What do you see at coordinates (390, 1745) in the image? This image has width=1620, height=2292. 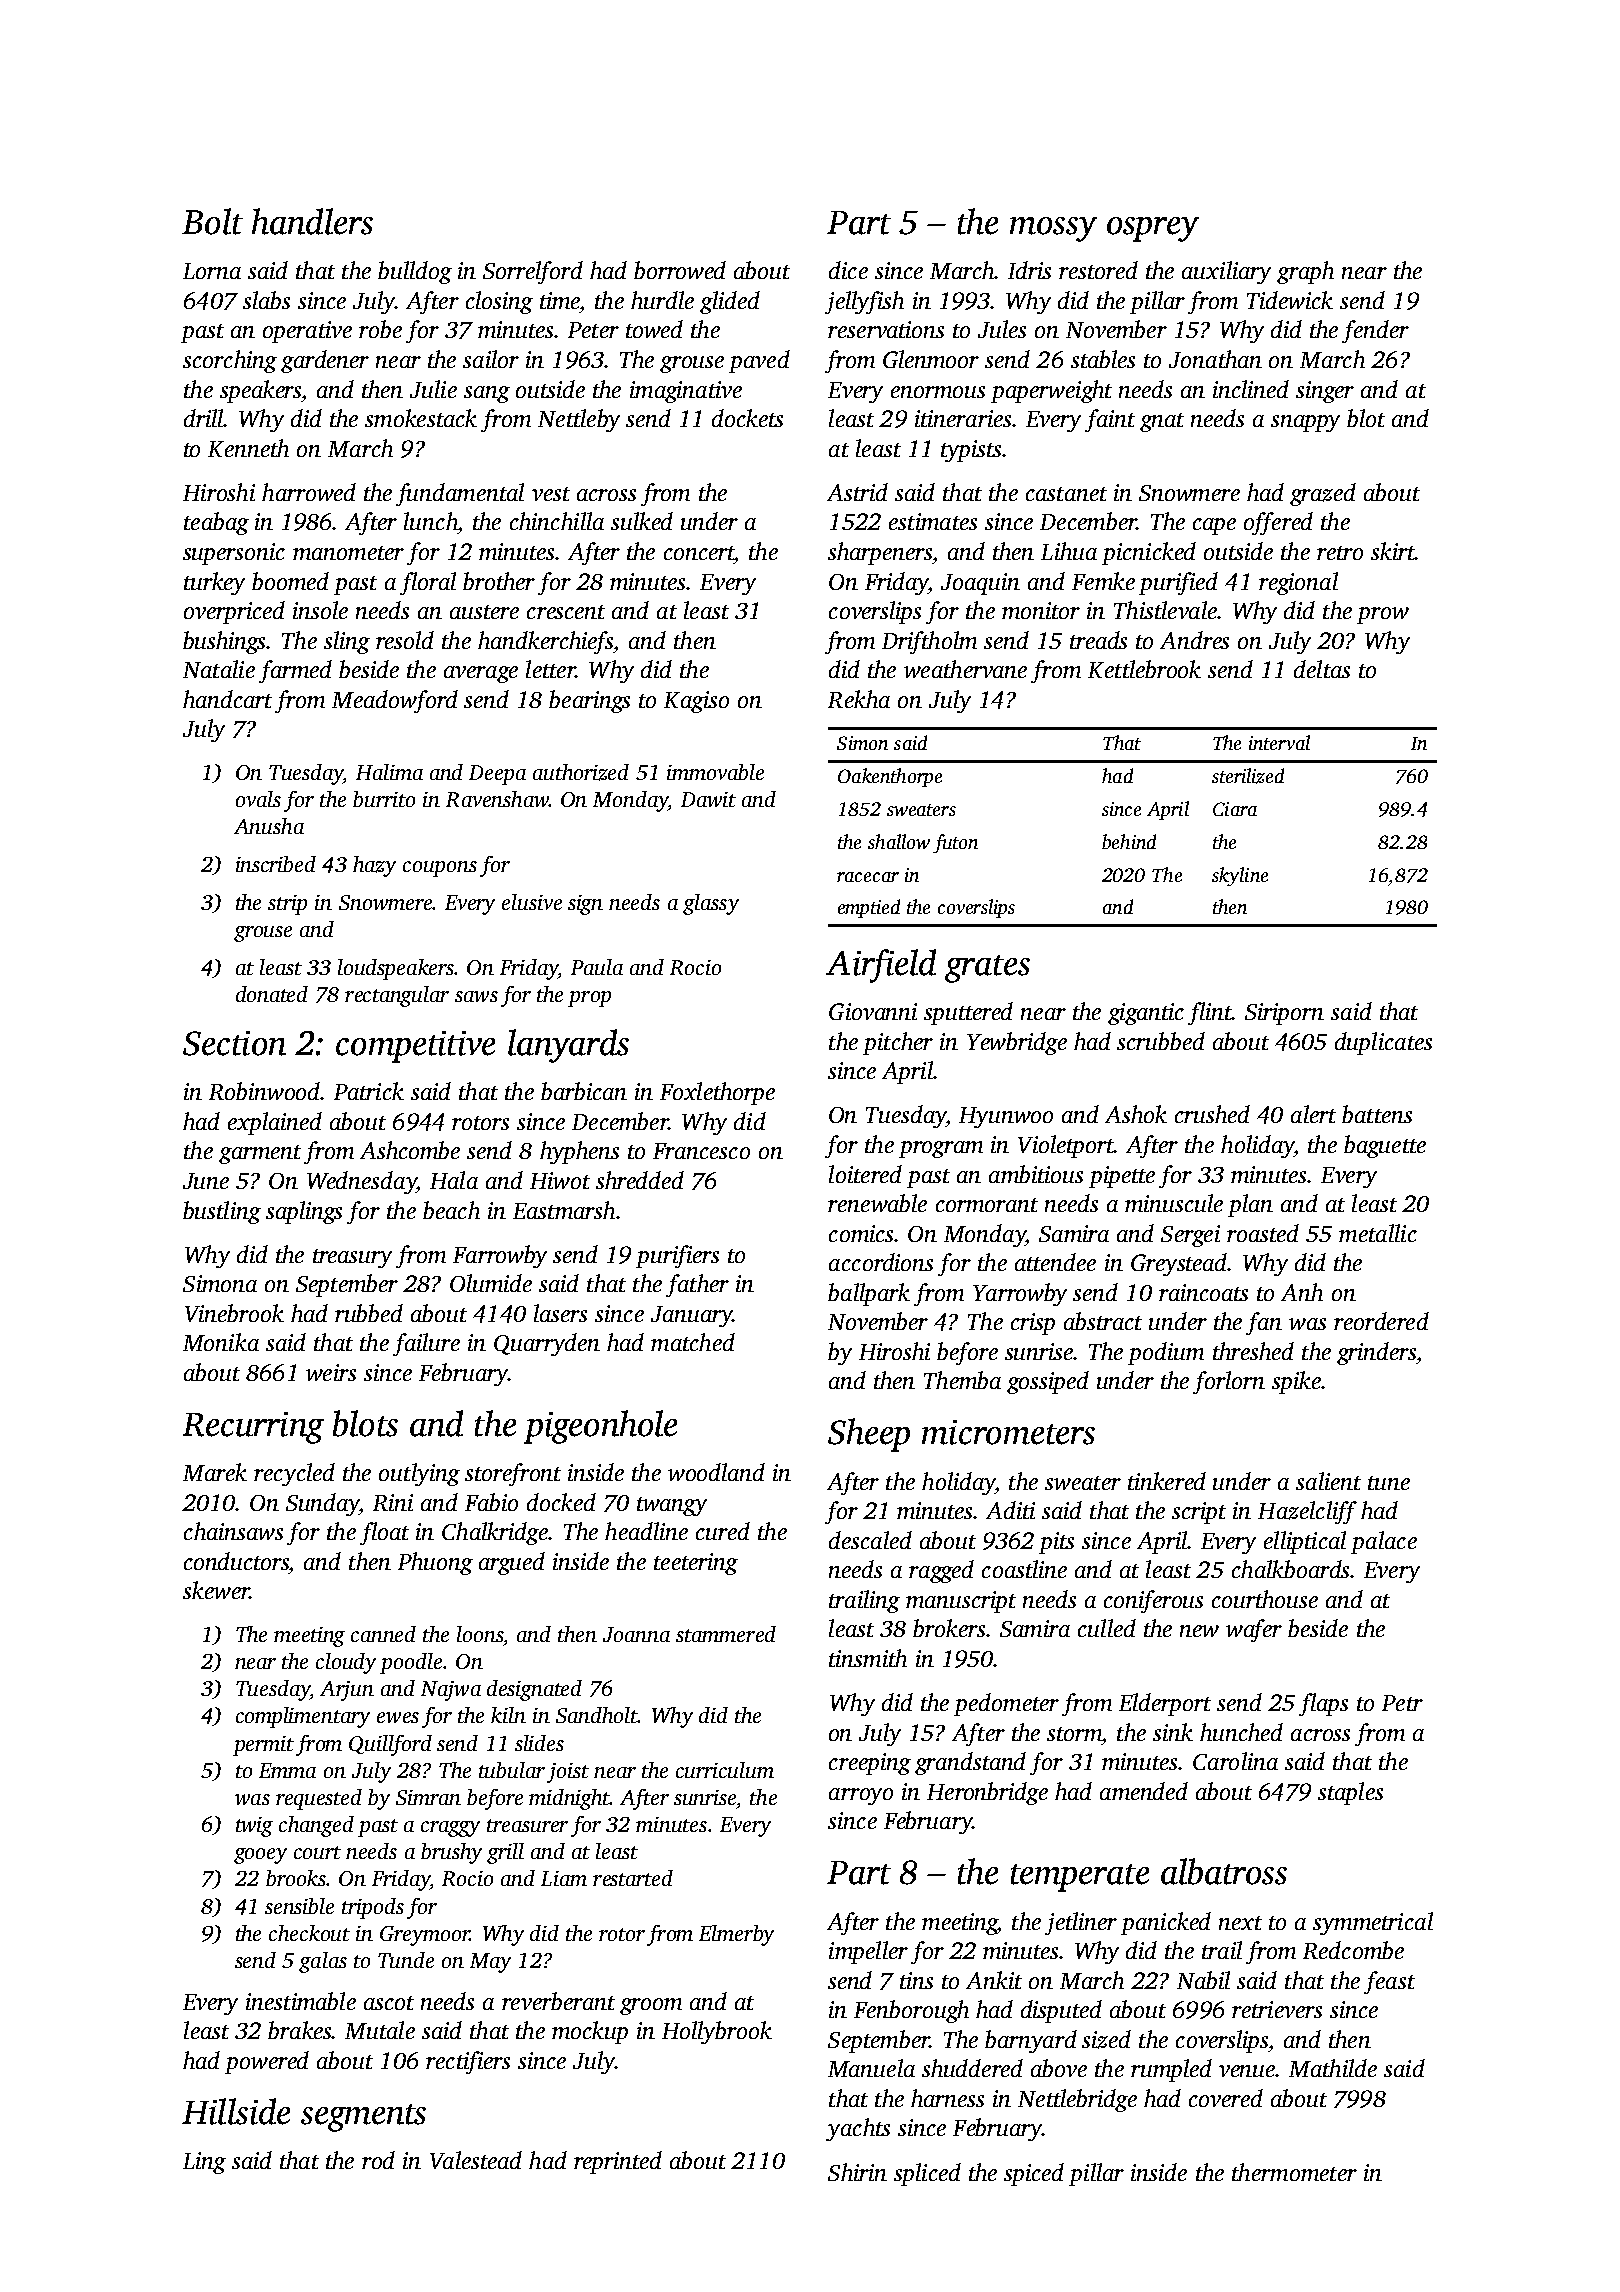 I see `Quillford` at bounding box center [390, 1745].
